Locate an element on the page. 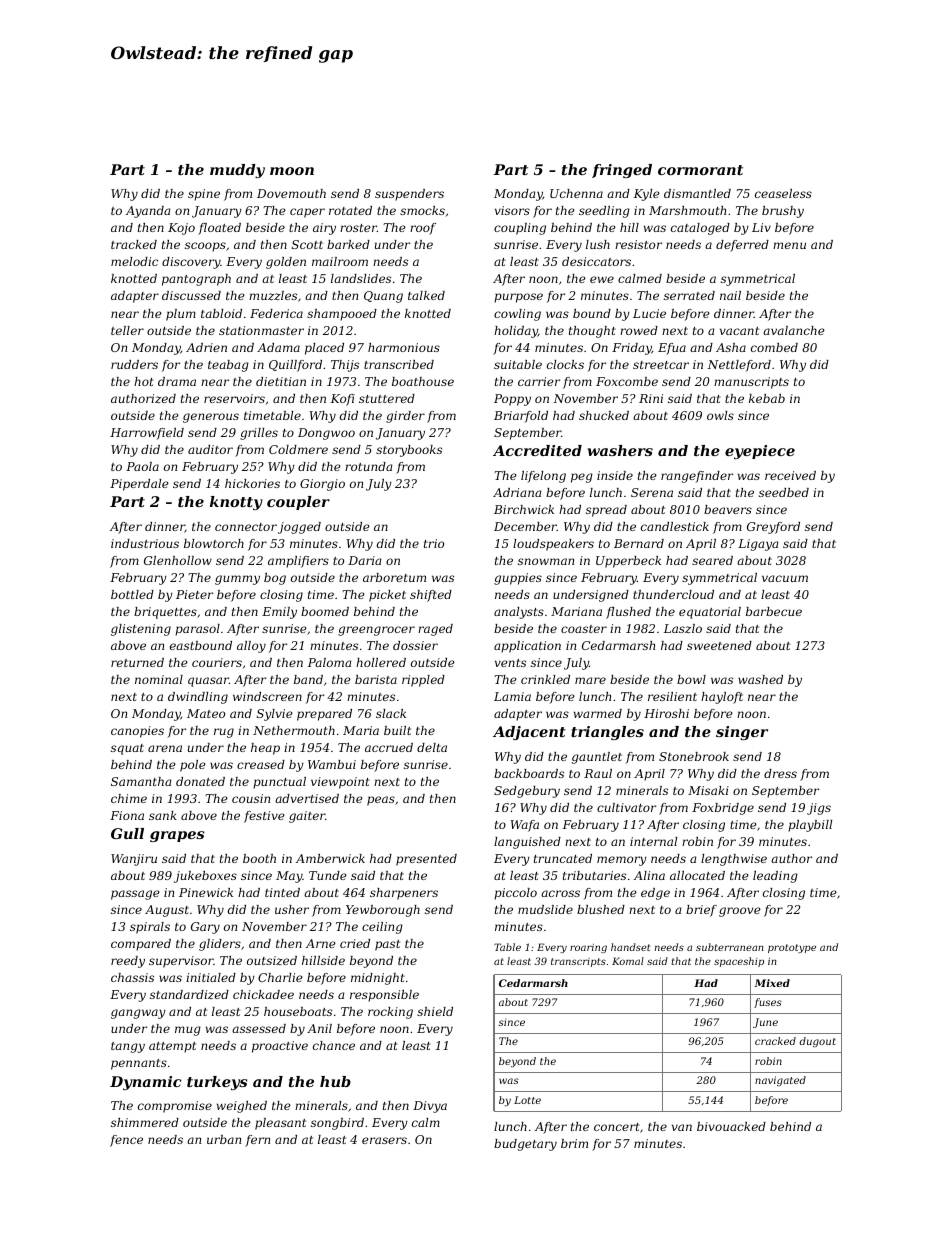 The width and height of the page is (952, 1233). passage is located at coordinates (135, 895).
